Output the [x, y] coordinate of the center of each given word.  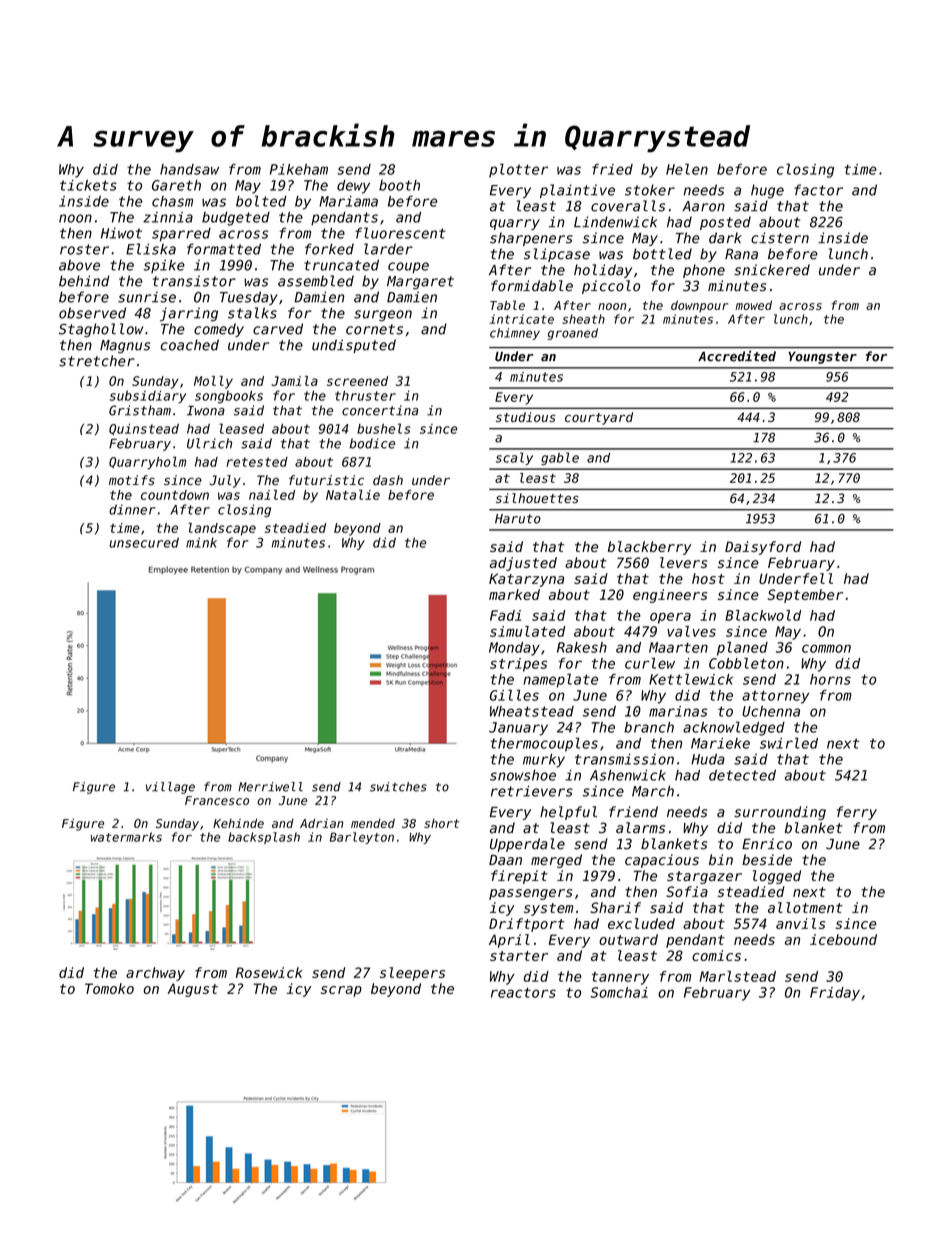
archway [155, 974]
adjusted [523, 564]
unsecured [144, 542]
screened [357, 381]
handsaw [189, 169]
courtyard [599, 418]
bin [721, 859]
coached [190, 345]
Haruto [518, 519]
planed [742, 649]
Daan [505, 859]
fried [612, 169]
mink [201, 542]
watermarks [126, 837]
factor [818, 190]
